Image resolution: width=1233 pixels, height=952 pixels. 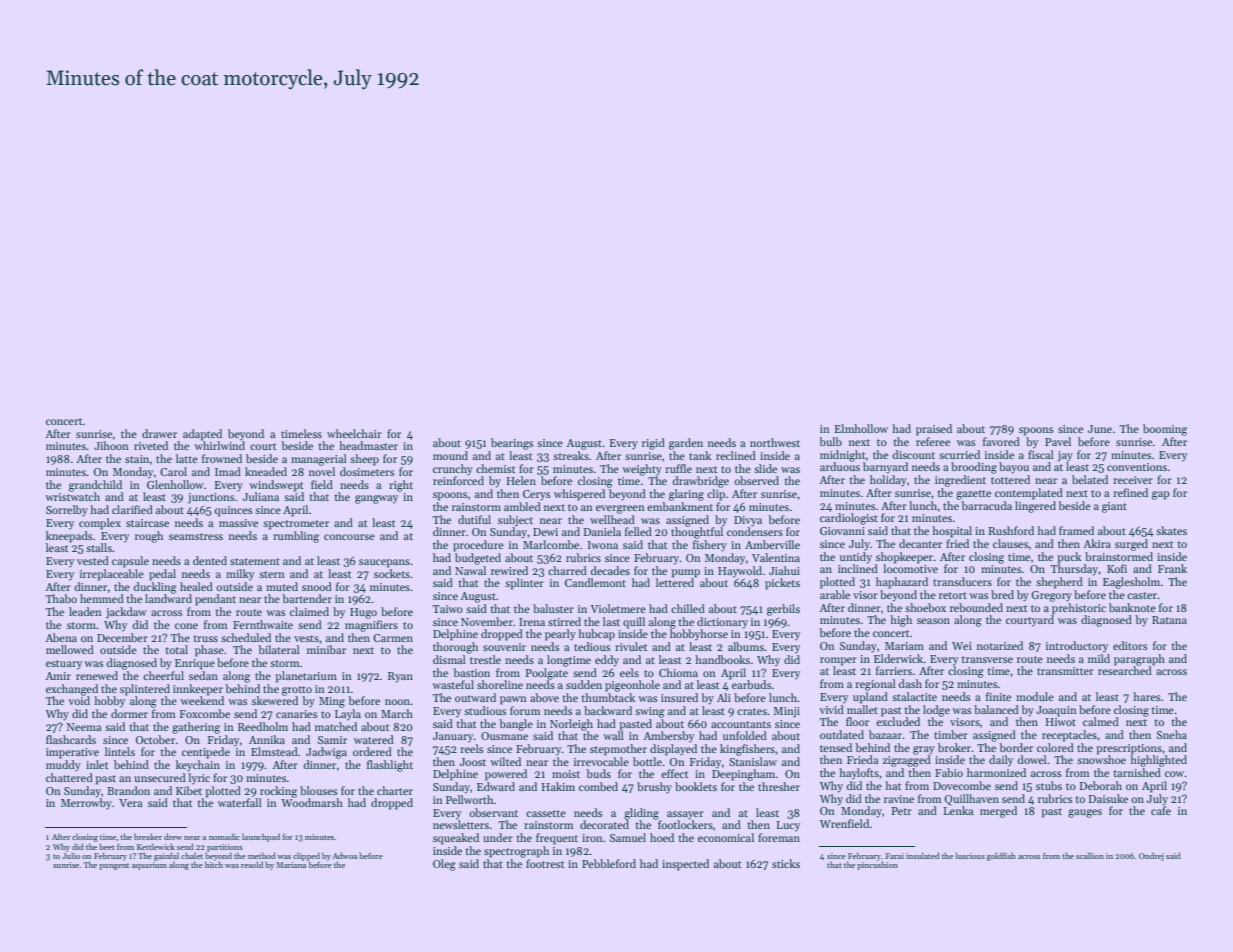 What do you see at coordinates (1129, 749) in the screenshot?
I see `prescriptions` at bounding box center [1129, 749].
